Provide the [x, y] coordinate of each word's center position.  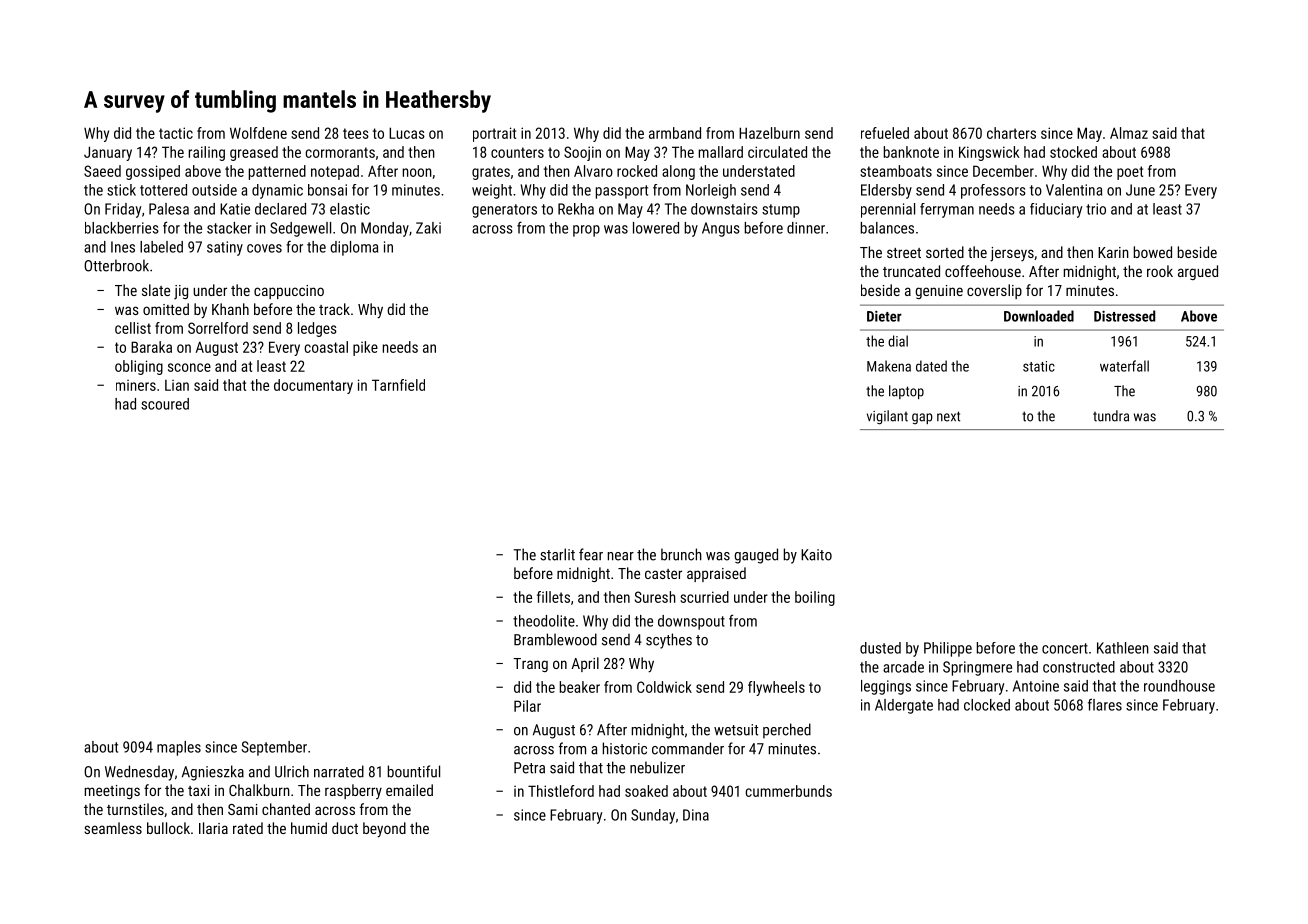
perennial [888, 210]
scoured [165, 404]
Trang [530, 665]
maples [179, 748]
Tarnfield [398, 385]
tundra [1111, 416]
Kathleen [1123, 648]
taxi [198, 790]
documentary [313, 386]
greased [254, 153]
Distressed [1124, 316]
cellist [133, 328]
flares [1105, 704]
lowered [656, 228]
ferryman [947, 210]
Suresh [655, 597]
